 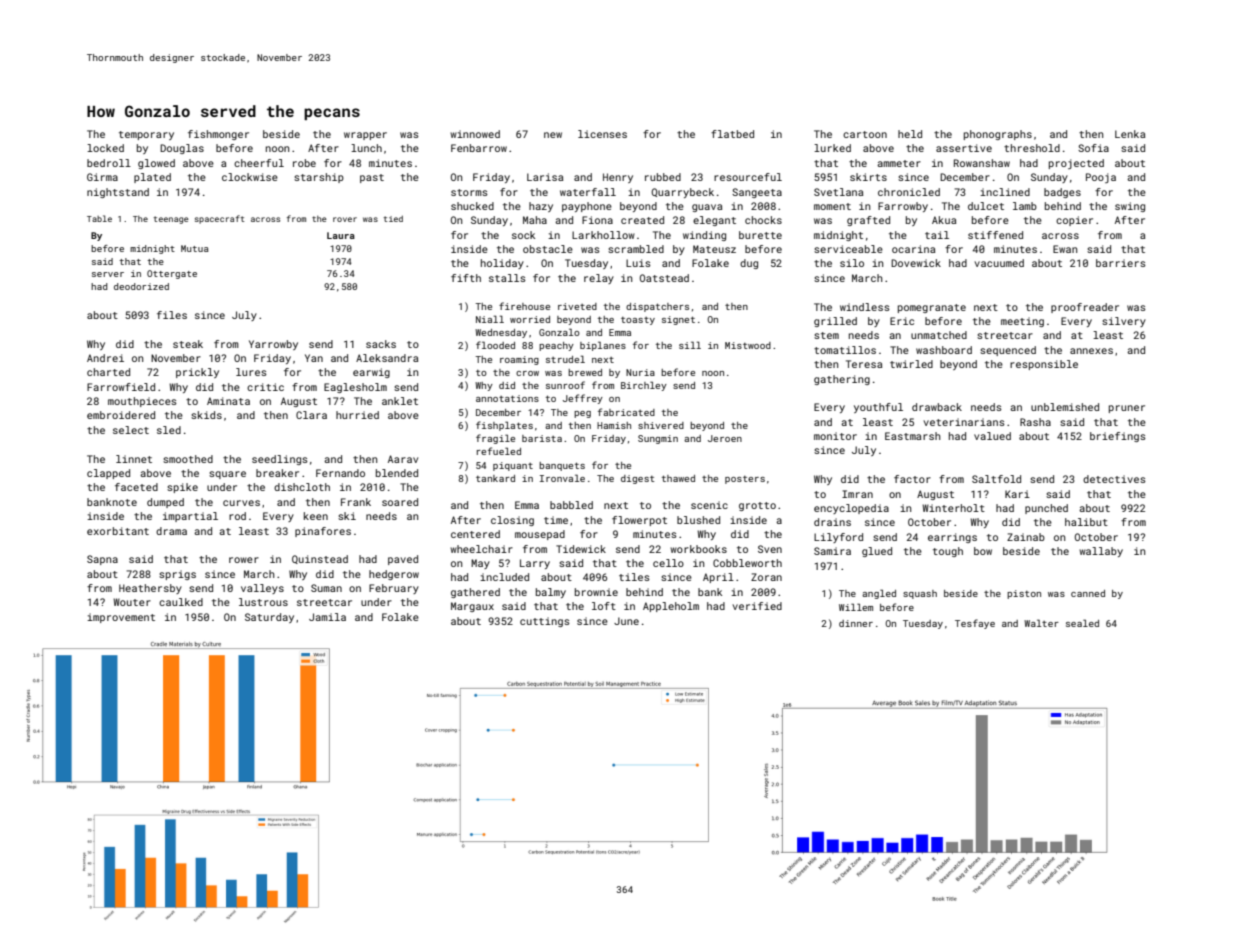 I want to click on Birchley, so click(x=644, y=386).
